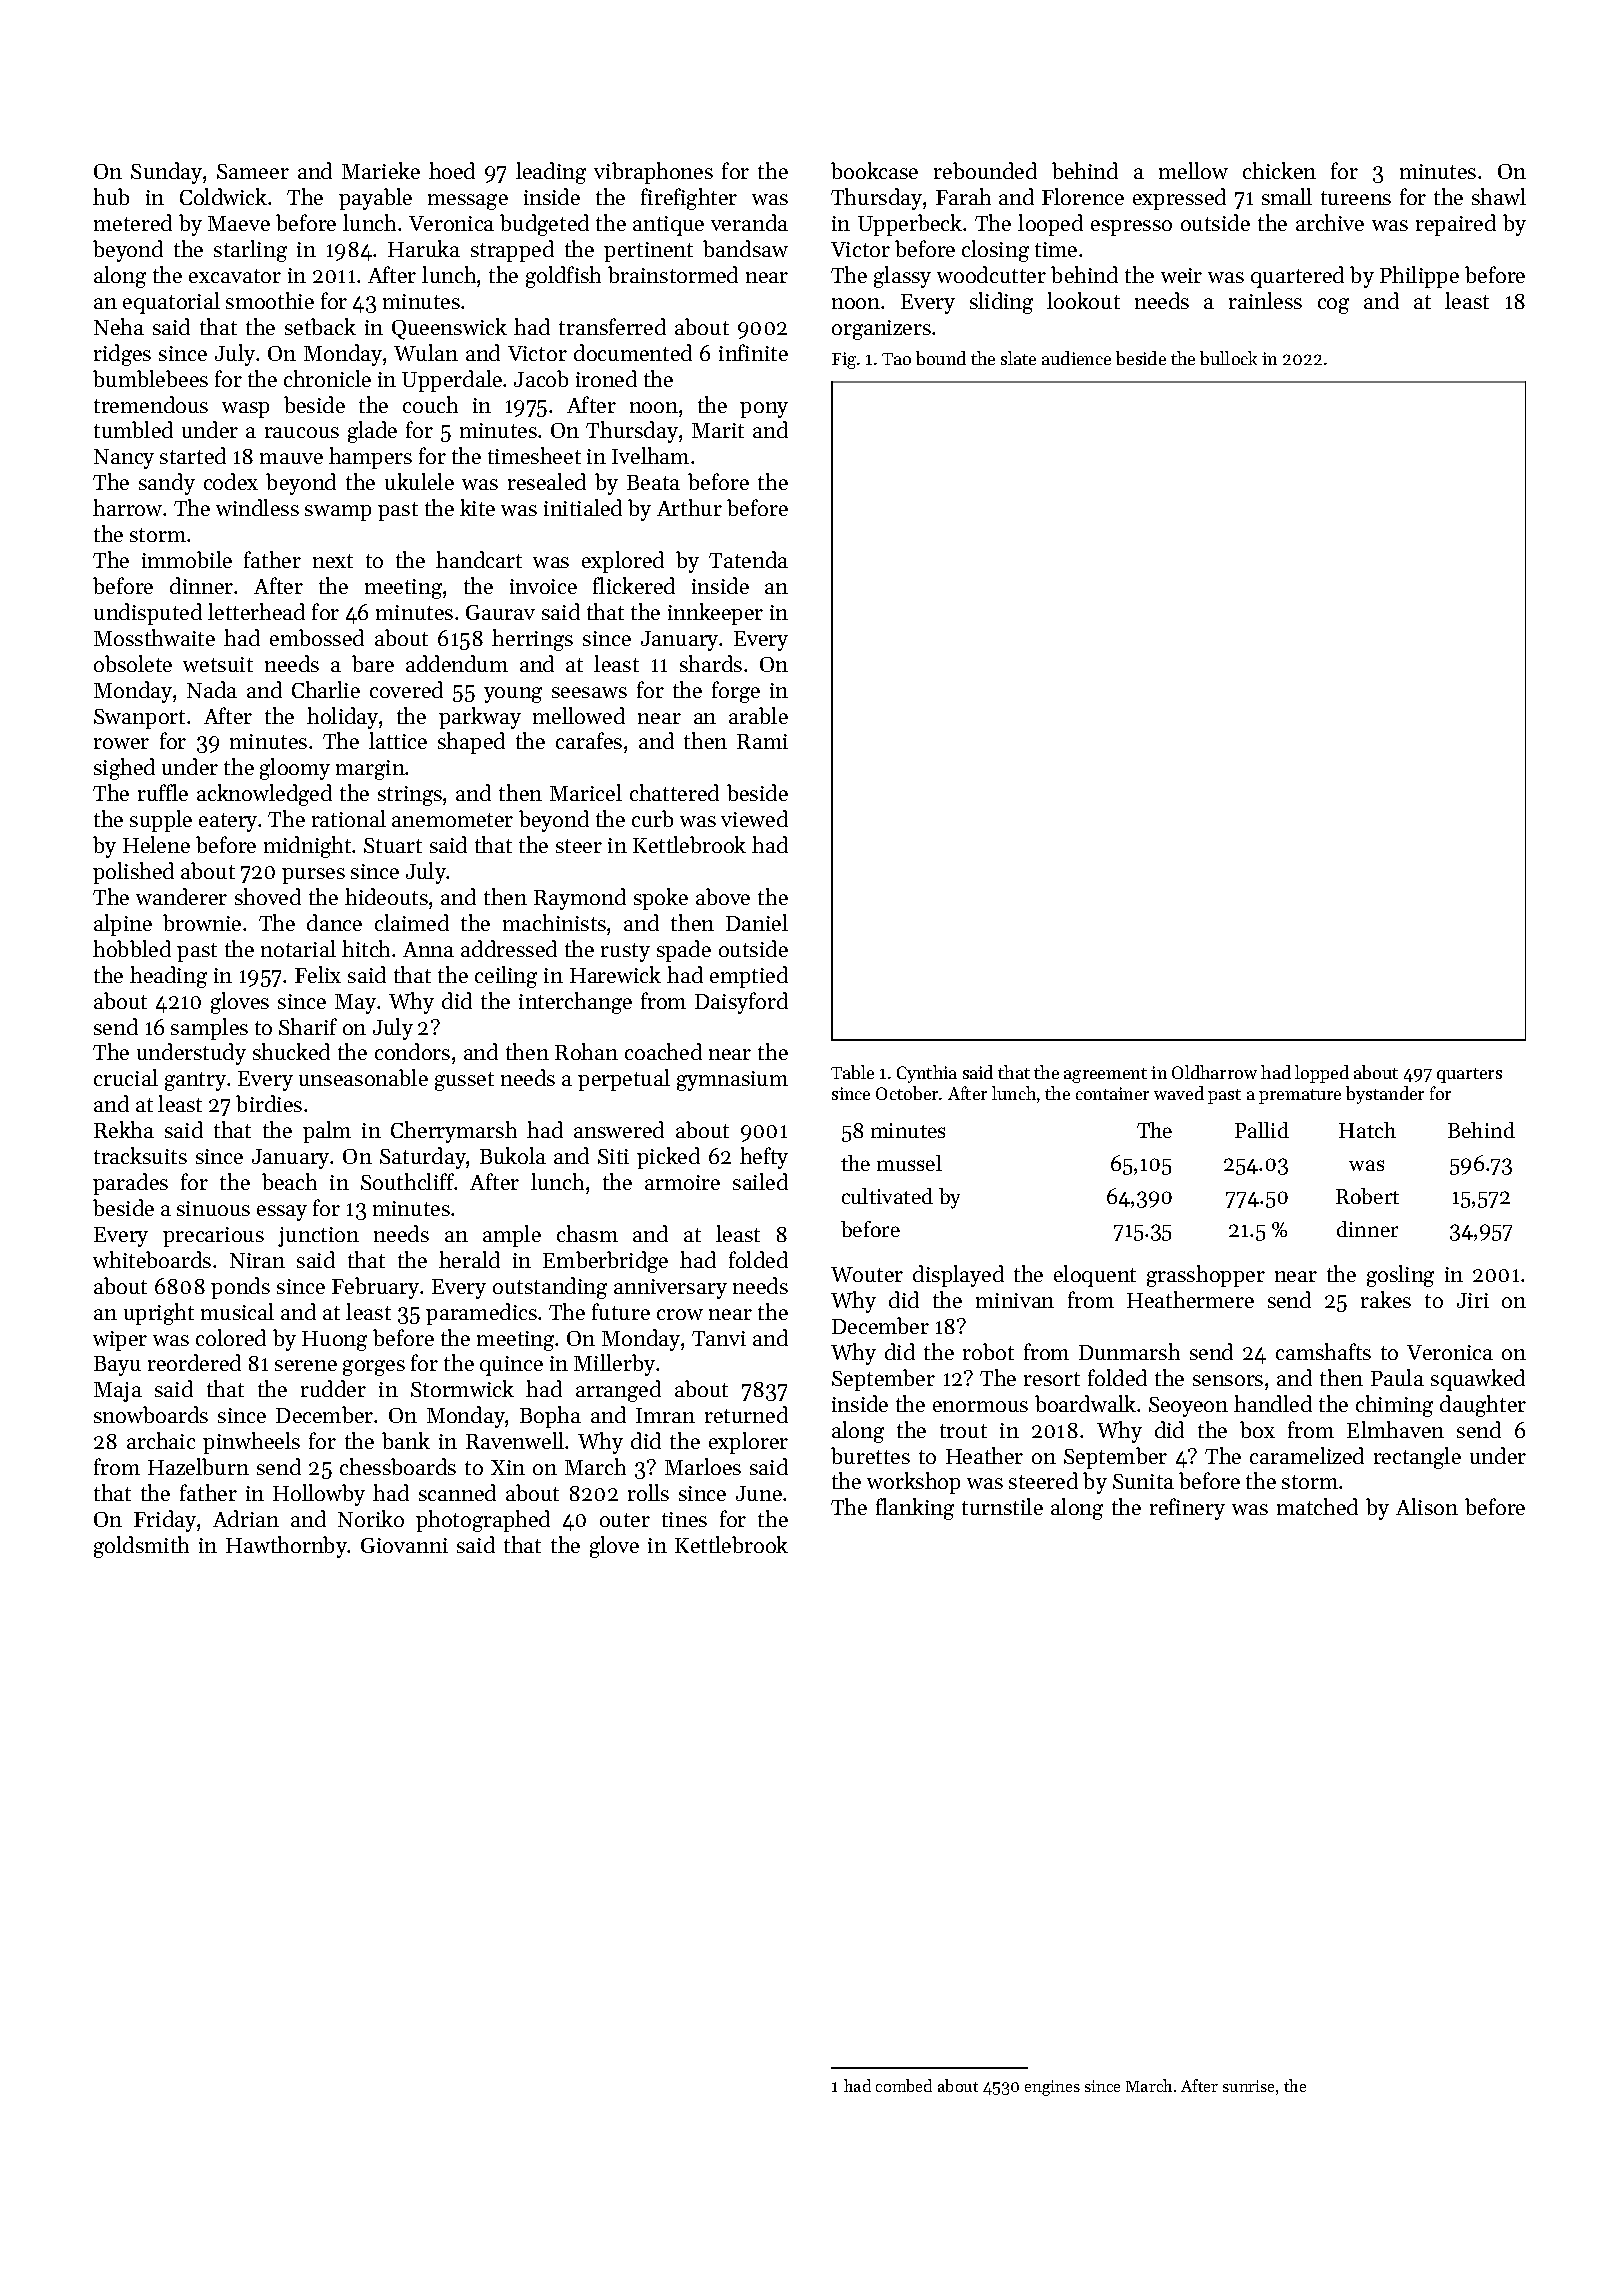 The image size is (1620, 2292). What do you see at coordinates (1228, 358) in the image?
I see `bullock` at bounding box center [1228, 358].
